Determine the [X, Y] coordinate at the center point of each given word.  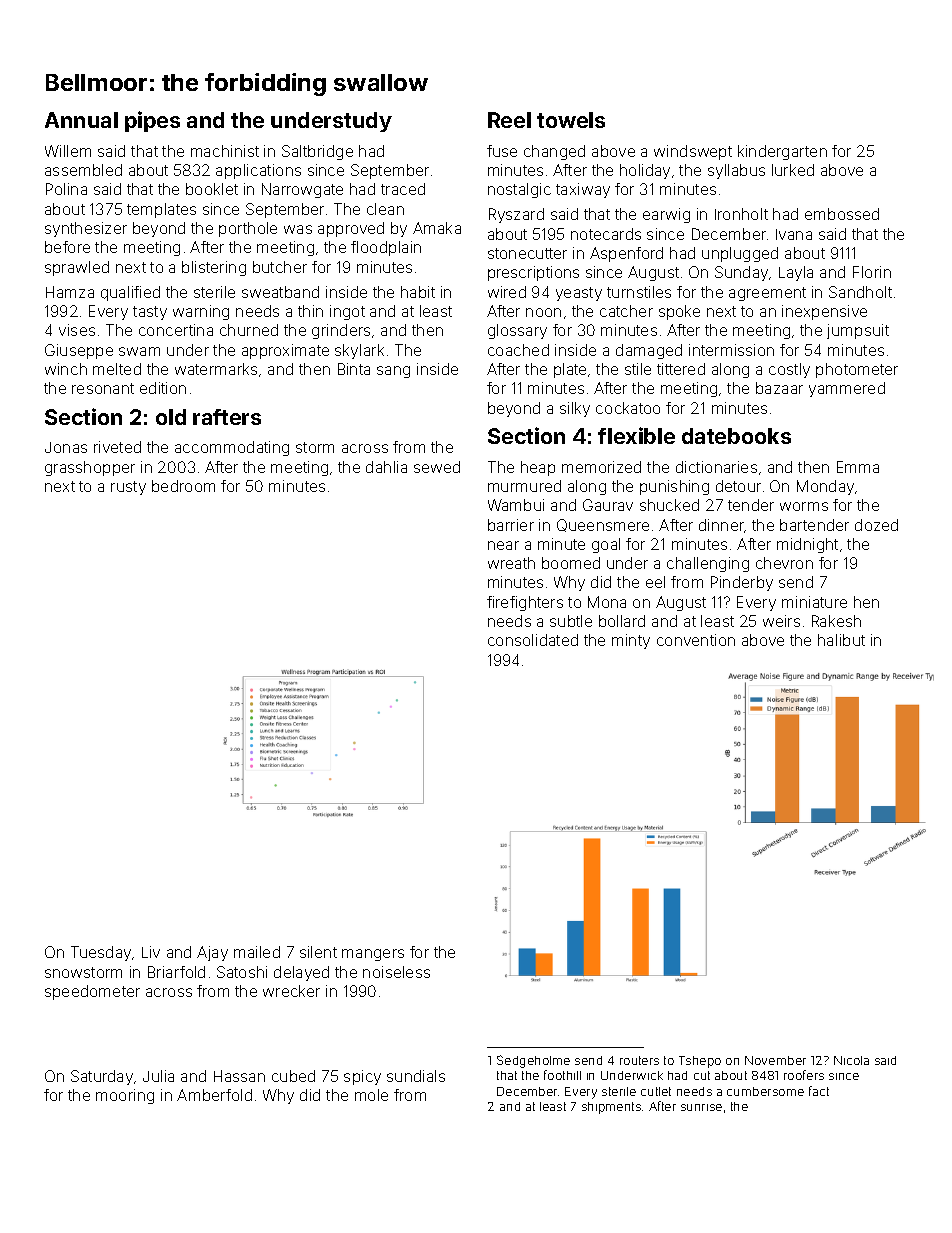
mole [371, 1095]
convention [696, 640]
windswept [693, 152]
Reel [509, 120]
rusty [128, 488]
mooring [125, 1096]
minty [631, 641]
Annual [81, 120]
